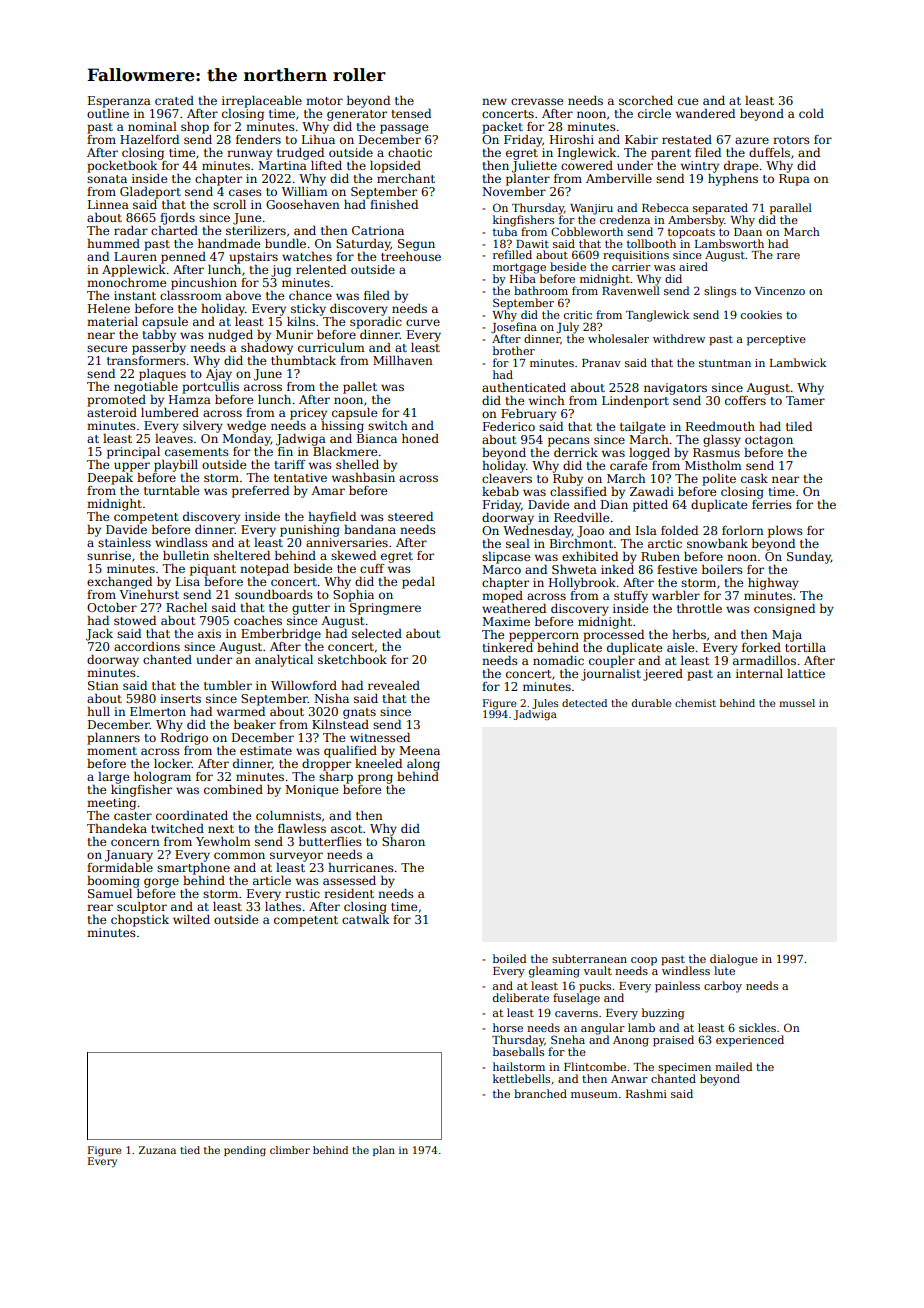 This screenshot has width=924, height=1308. I want to click on mussel, so click(797, 703).
